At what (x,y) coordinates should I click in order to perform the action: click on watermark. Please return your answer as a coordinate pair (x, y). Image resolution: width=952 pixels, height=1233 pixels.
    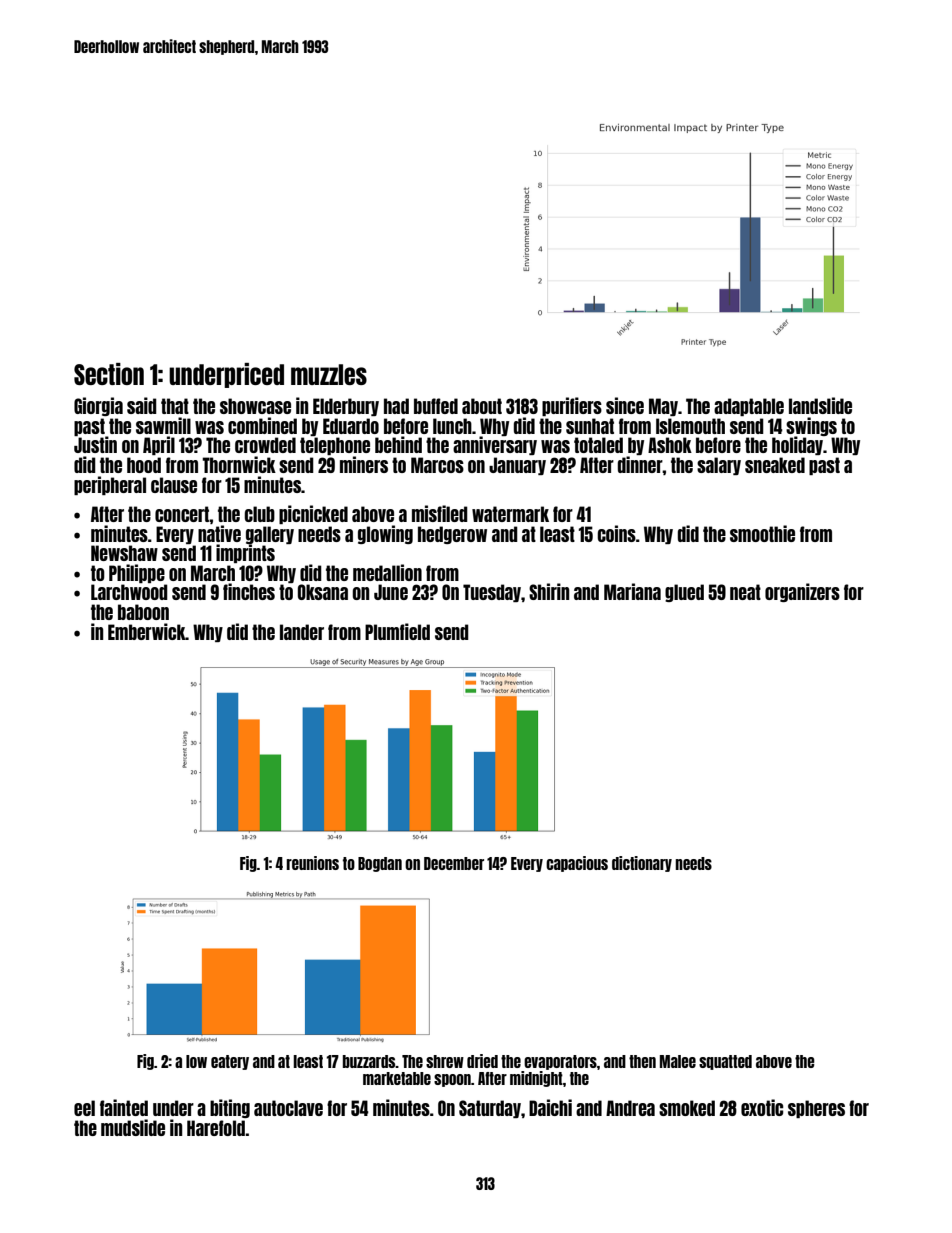
    Looking at the image, I should click on (510, 514).
